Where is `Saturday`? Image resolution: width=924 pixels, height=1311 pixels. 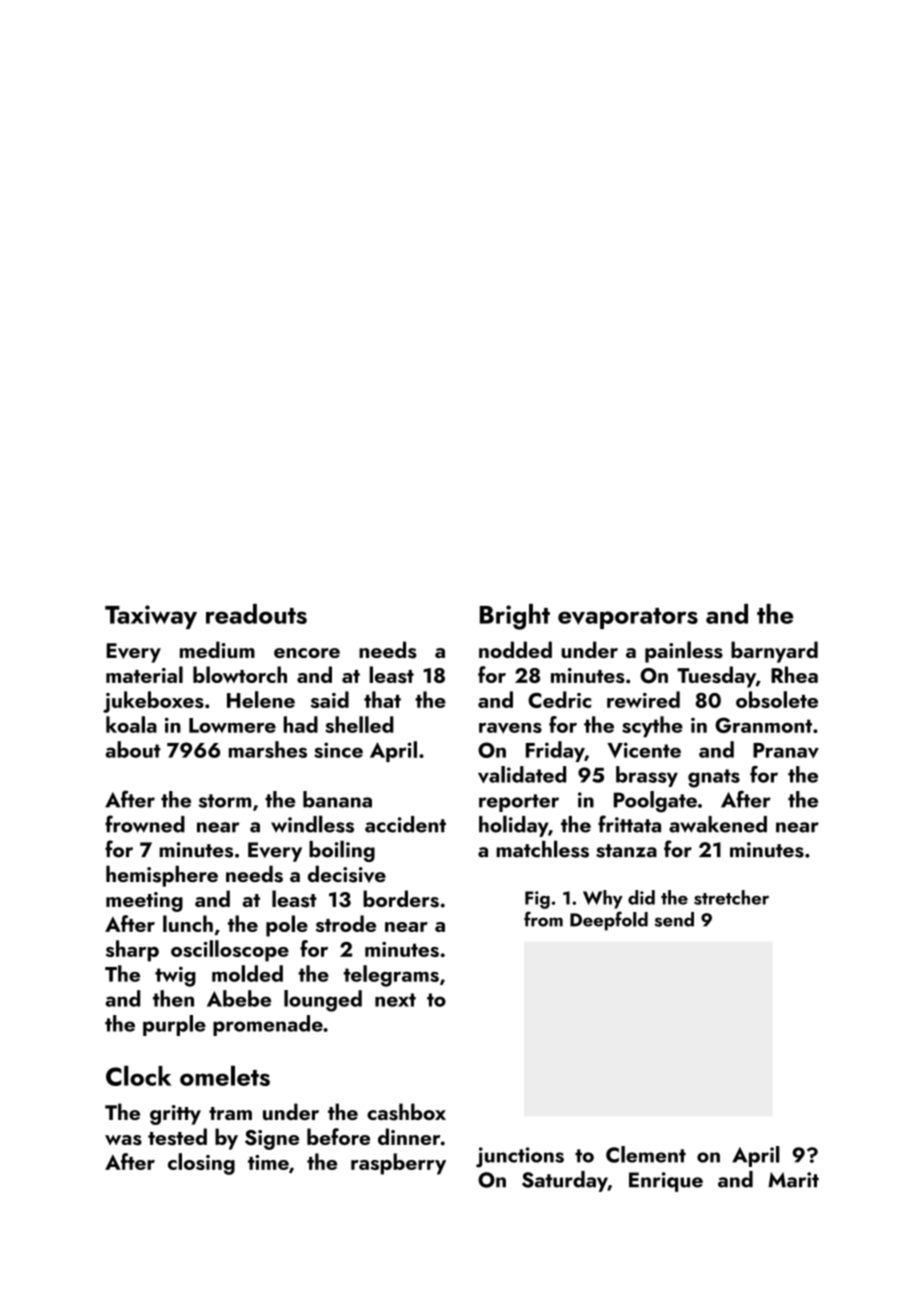 Saturday is located at coordinates (565, 1181).
